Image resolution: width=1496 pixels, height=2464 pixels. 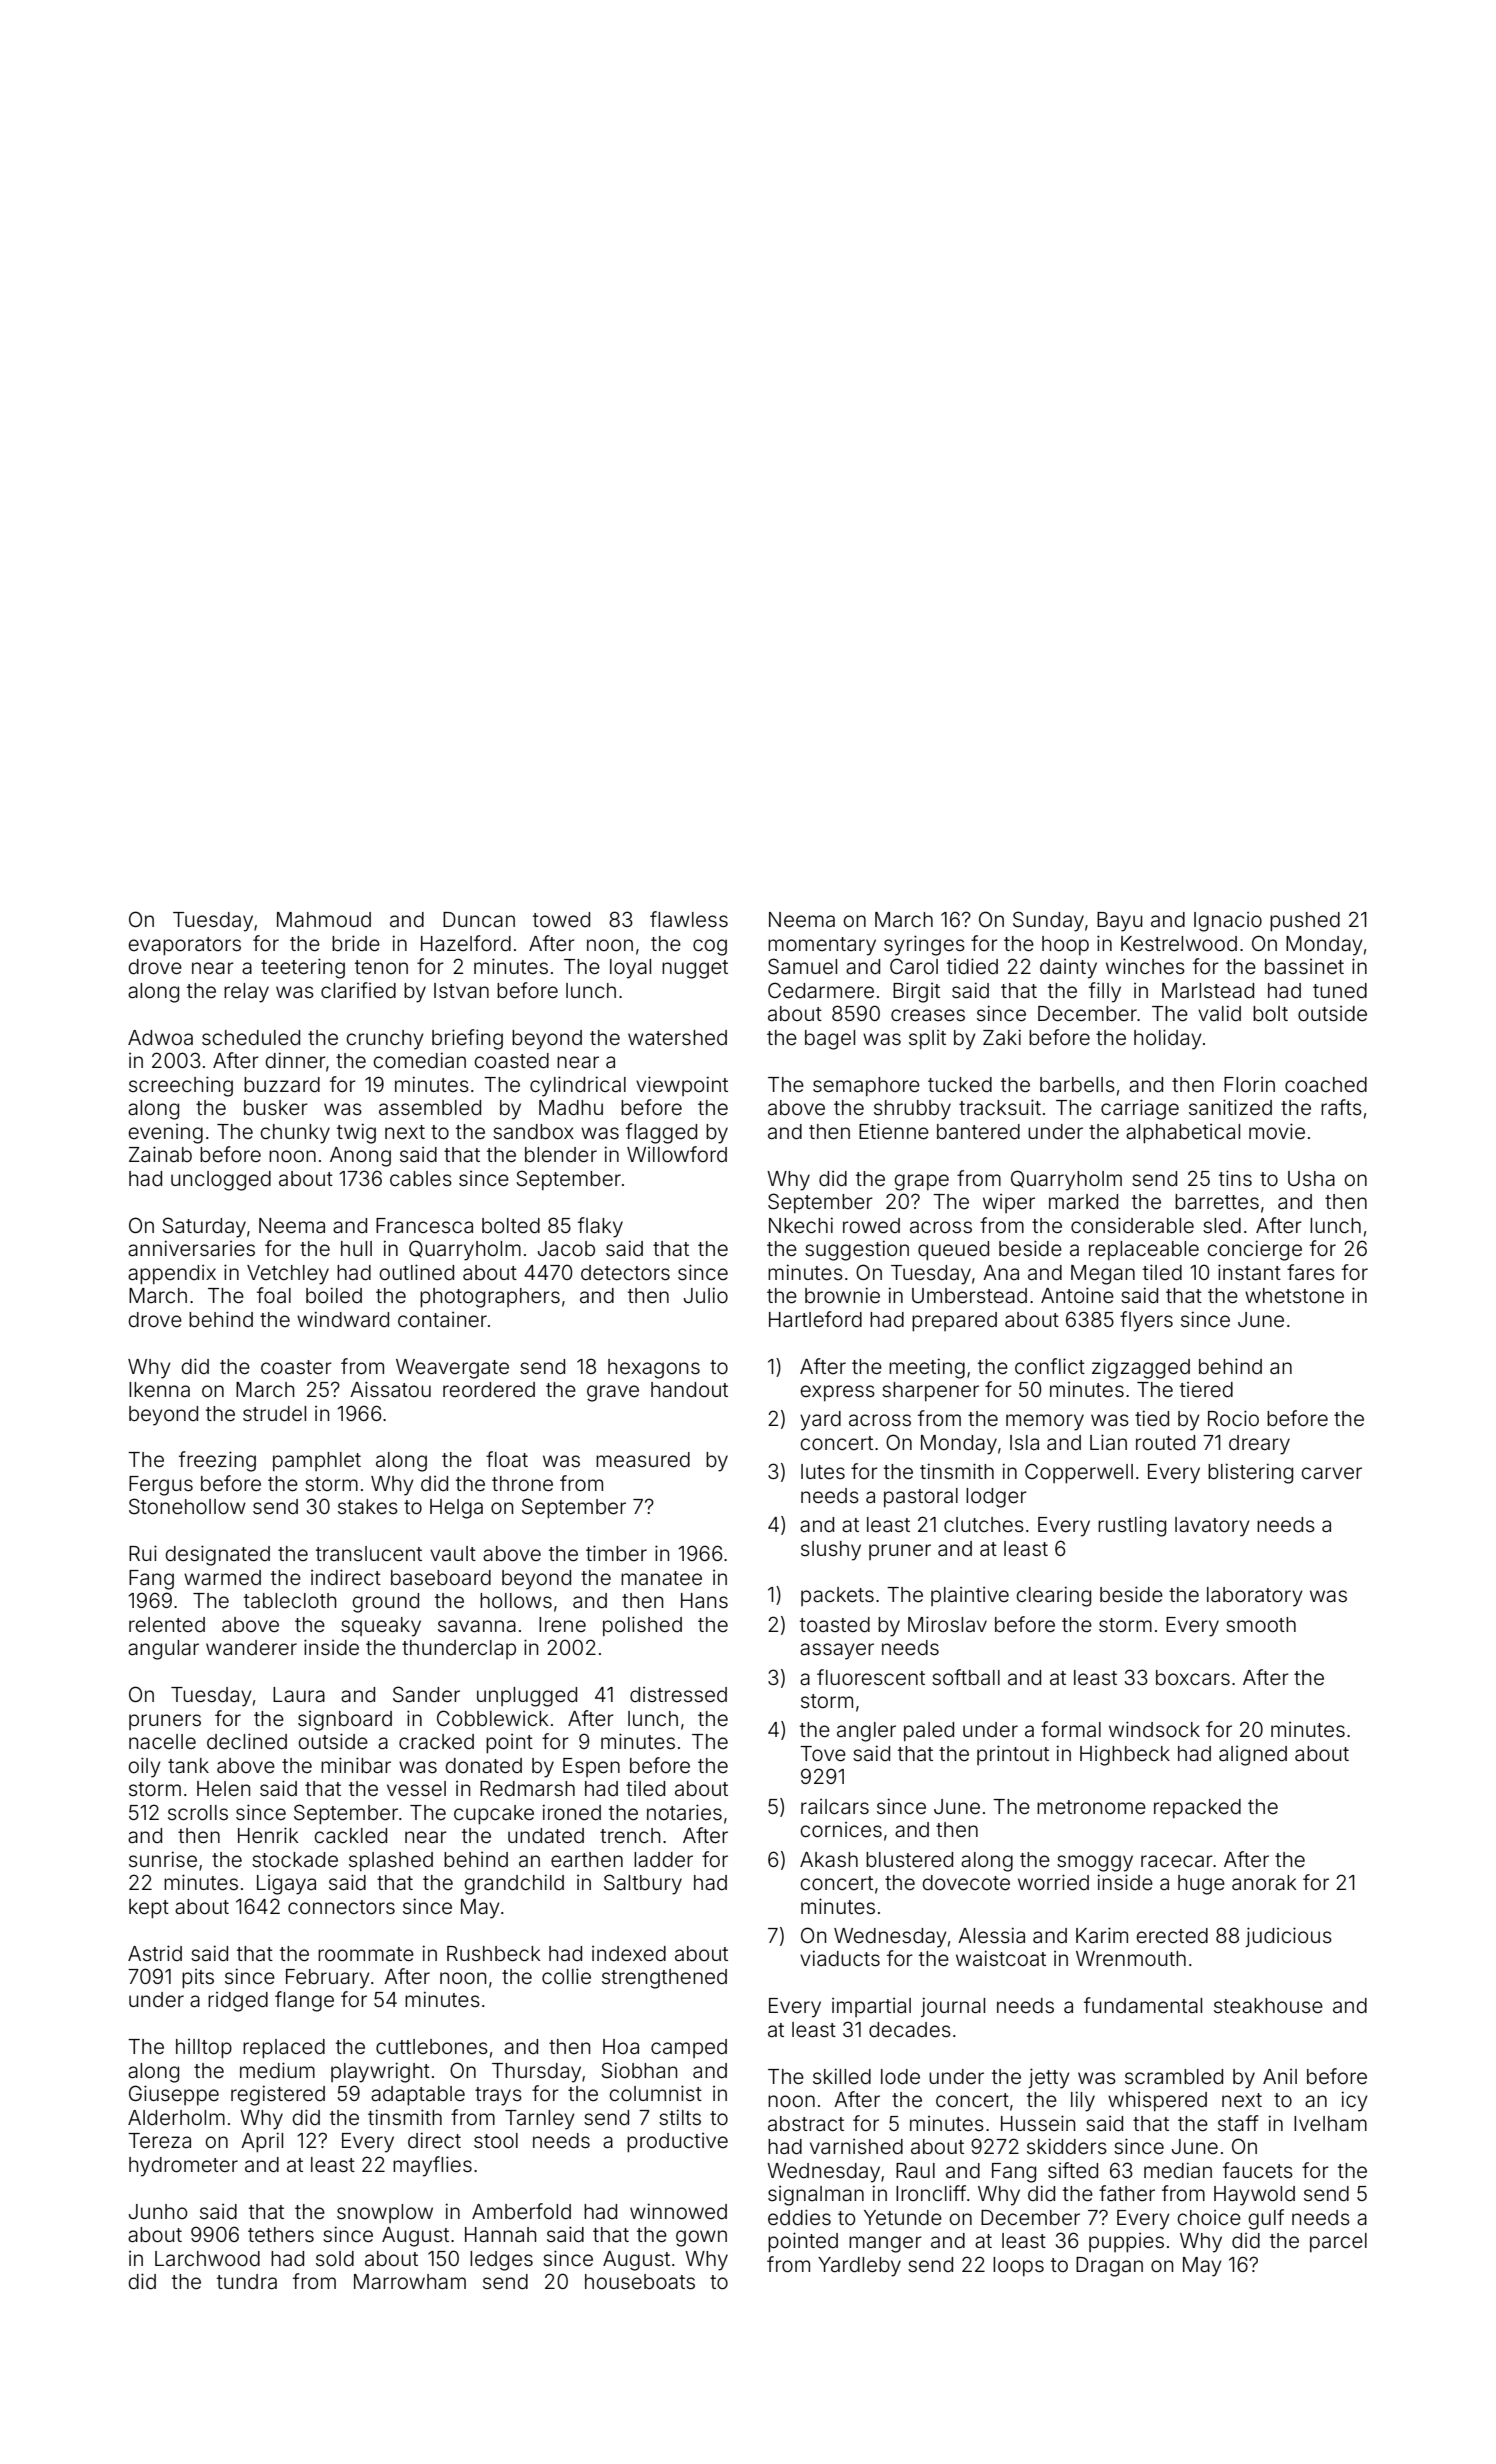 What do you see at coordinates (677, 1154) in the document?
I see `Willowford` at bounding box center [677, 1154].
